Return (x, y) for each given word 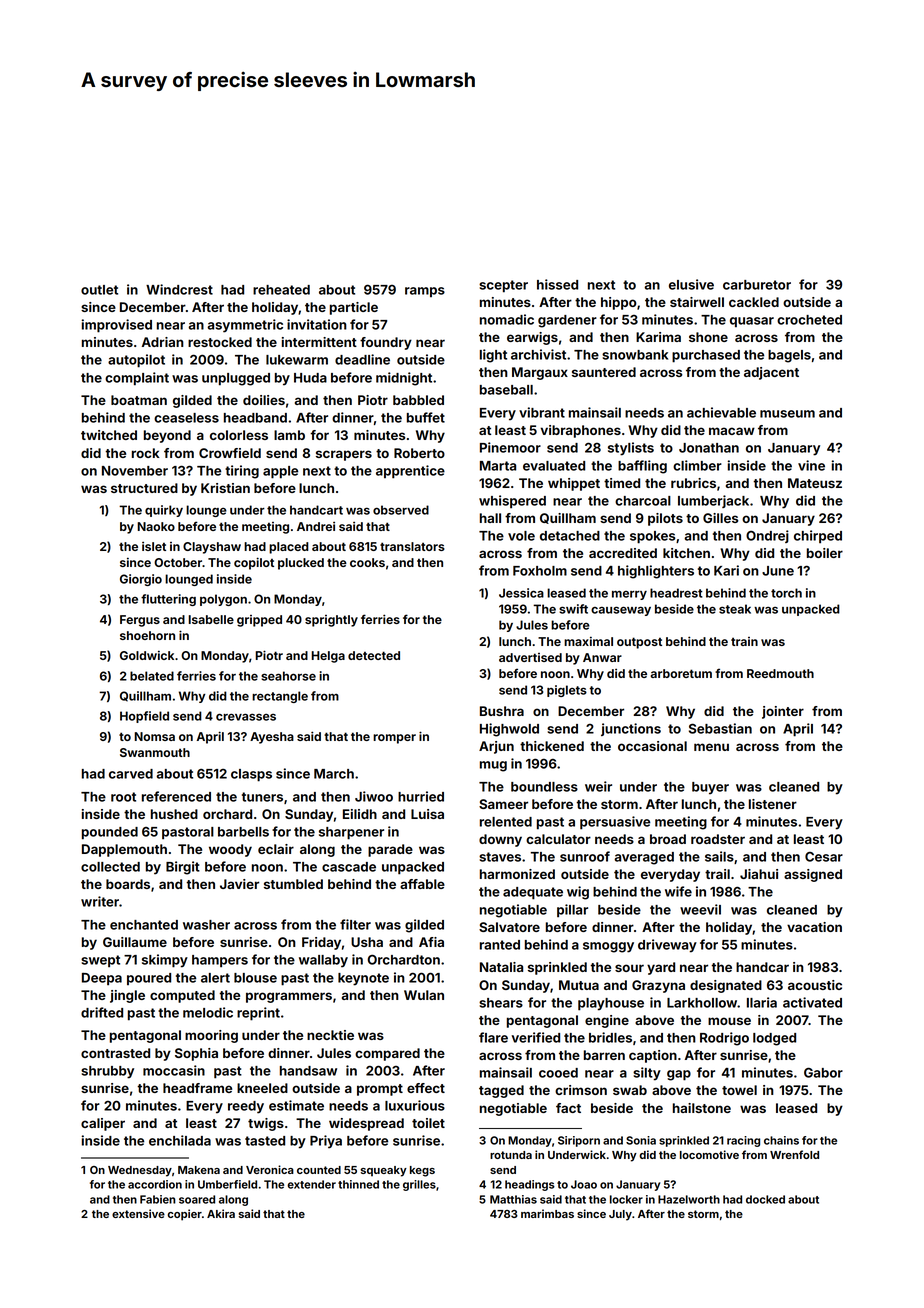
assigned (813, 875)
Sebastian (720, 728)
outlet (99, 290)
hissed (557, 284)
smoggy (608, 947)
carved (131, 774)
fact (568, 1108)
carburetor (757, 285)
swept (100, 961)
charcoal (643, 501)
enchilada (180, 1140)
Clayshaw (212, 548)
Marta (498, 466)
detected (374, 655)
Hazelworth (689, 1199)
